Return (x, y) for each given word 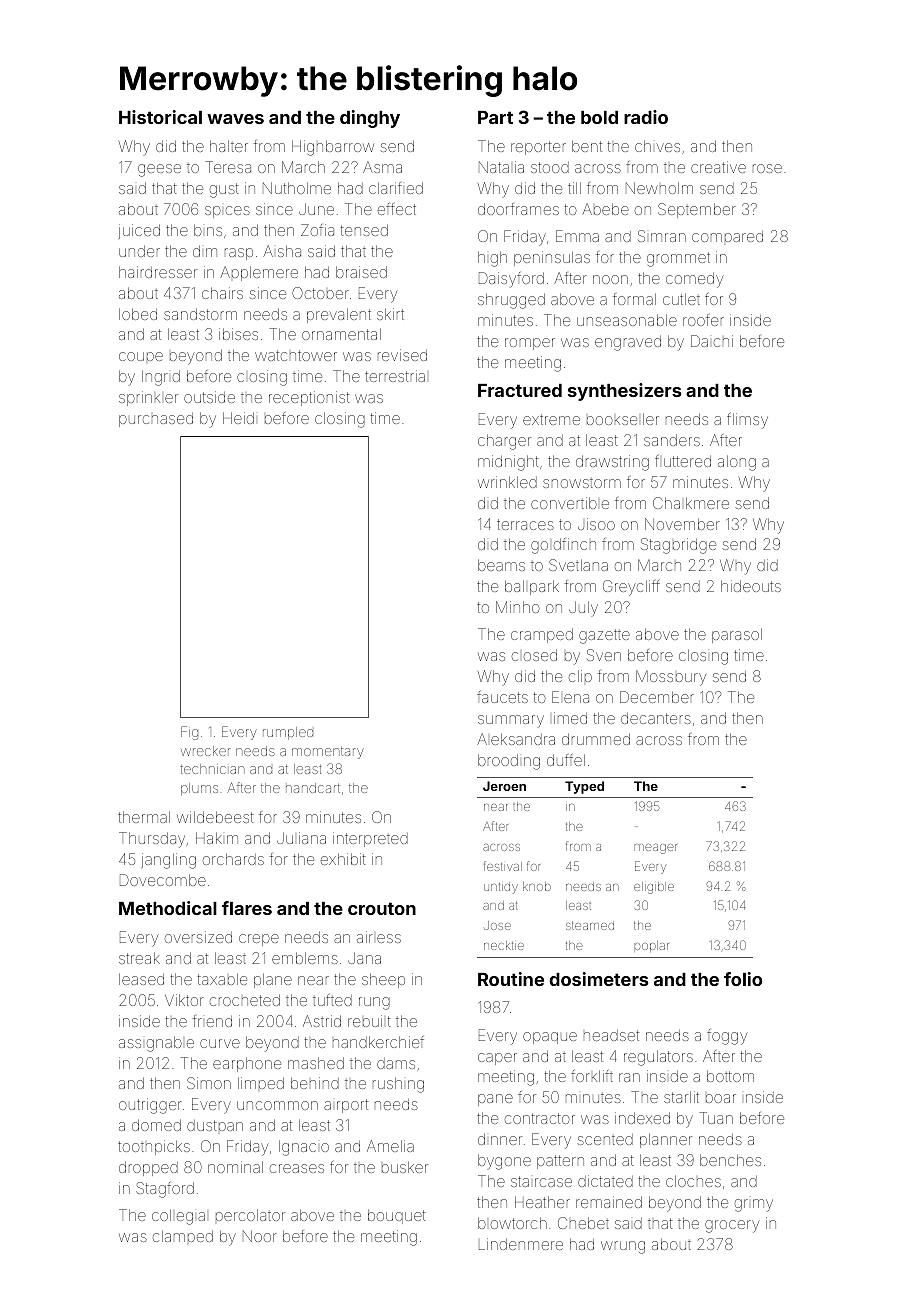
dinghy (370, 119)
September (697, 210)
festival (503, 866)
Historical (160, 117)
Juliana (301, 838)
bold (599, 117)
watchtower (296, 355)
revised (402, 355)
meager (655, 849)
